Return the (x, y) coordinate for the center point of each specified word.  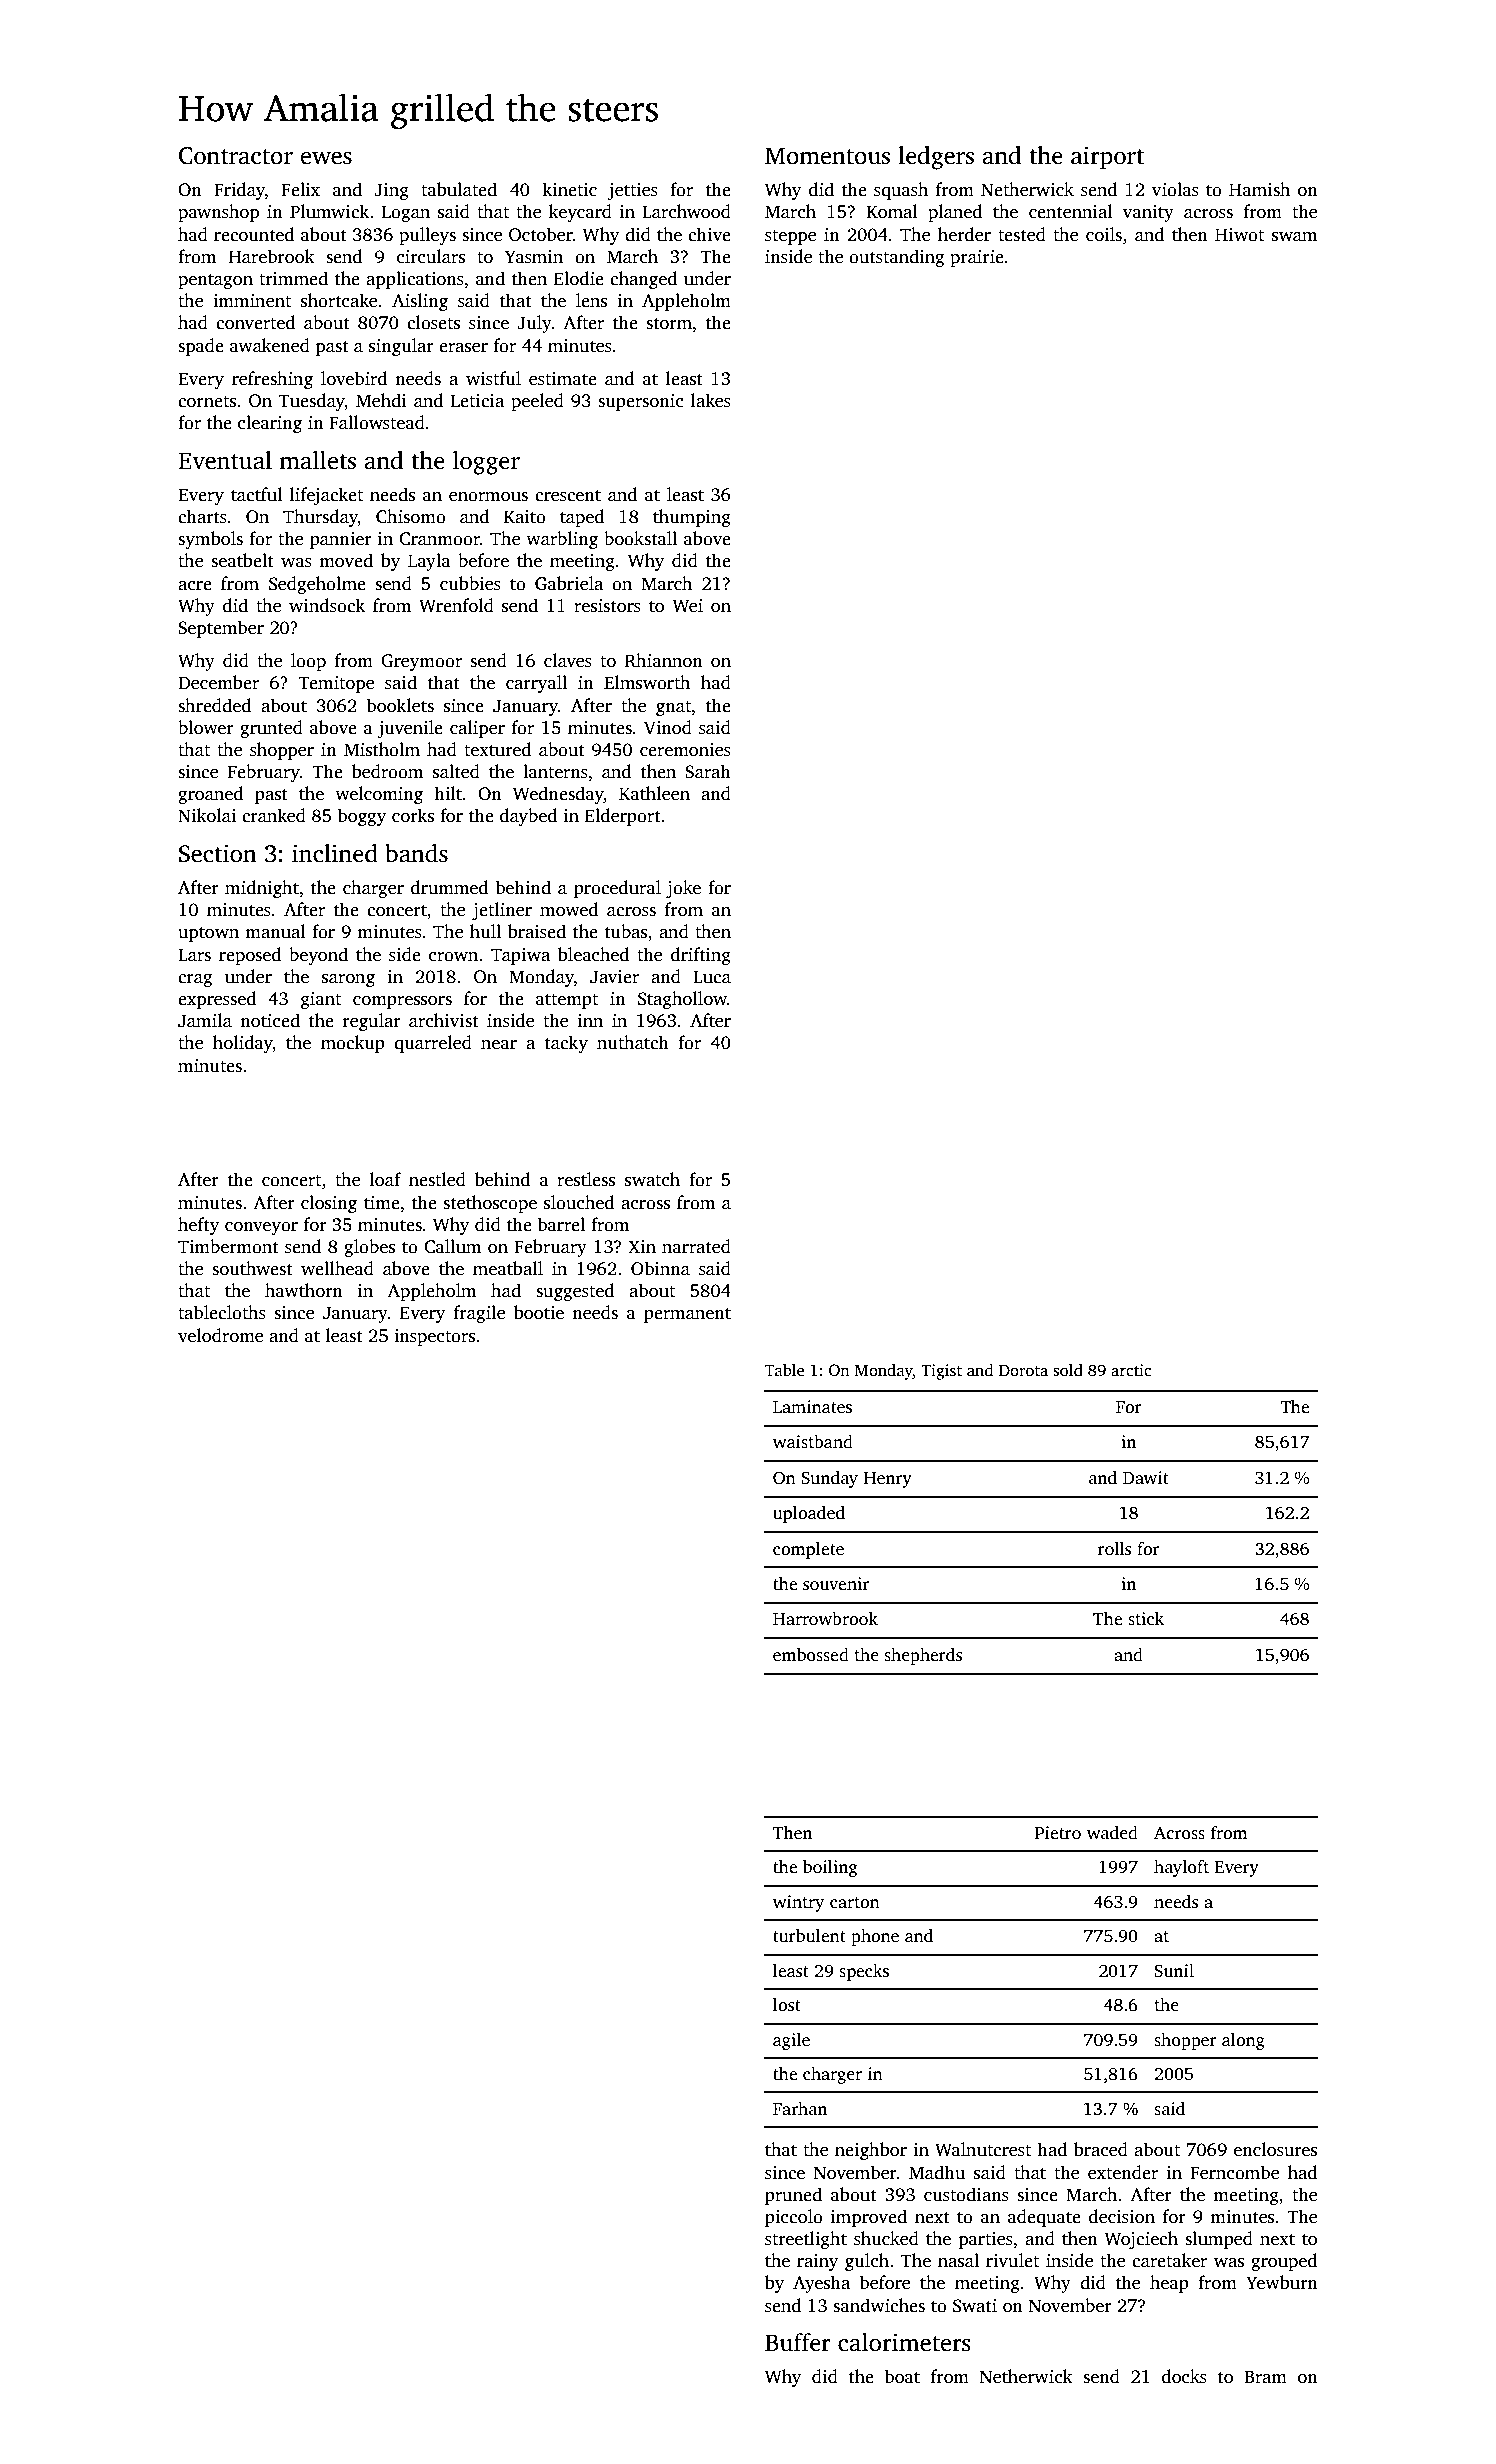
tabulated (459, 189)
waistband (813, 1442)
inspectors (434, 1337)
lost (787, 2005)
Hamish (1259, 189)
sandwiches (879, 2305)
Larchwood (686, 211)
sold (1068, 1370)
